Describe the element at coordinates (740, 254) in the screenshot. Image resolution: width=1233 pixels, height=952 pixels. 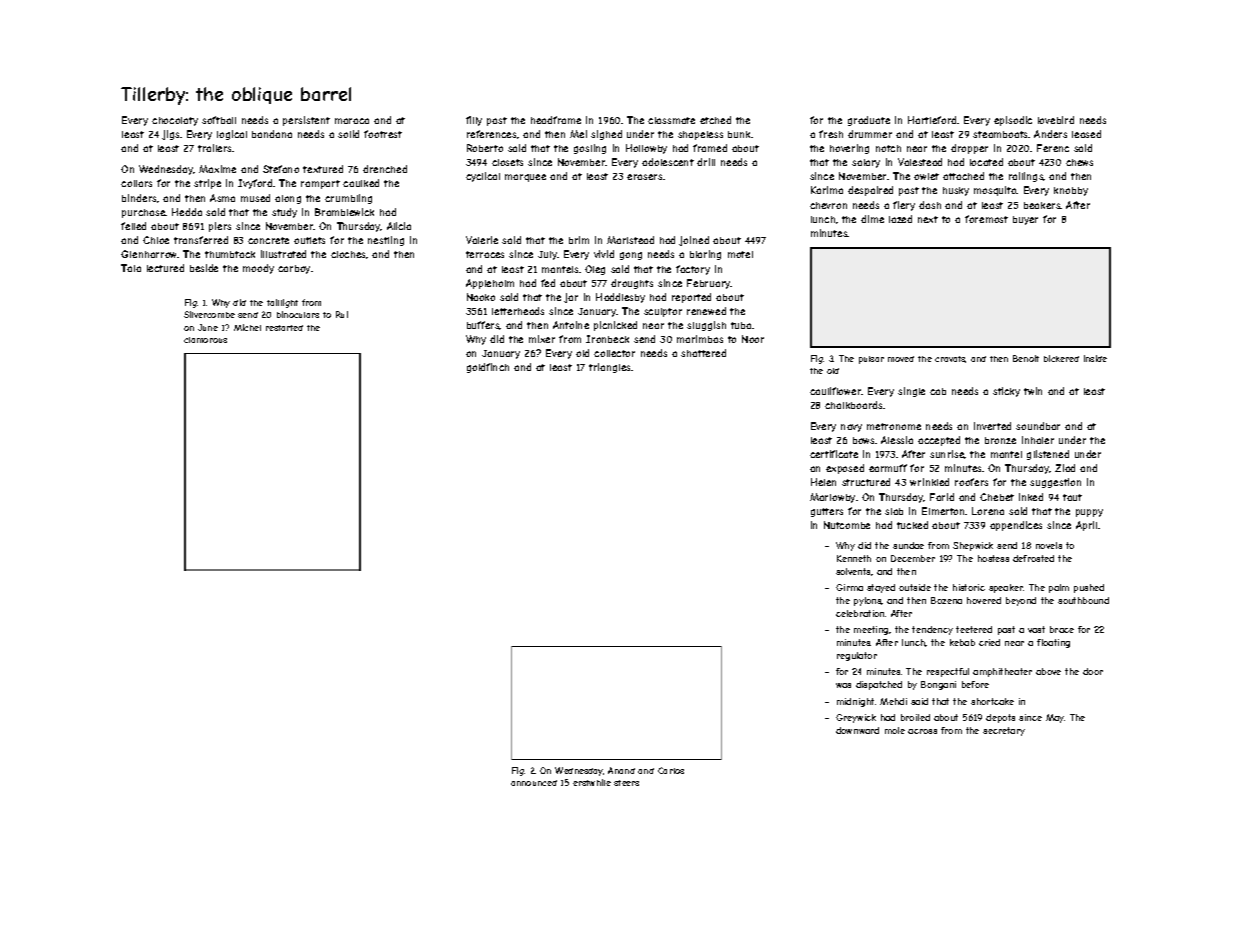
I see `motel` at that location.
